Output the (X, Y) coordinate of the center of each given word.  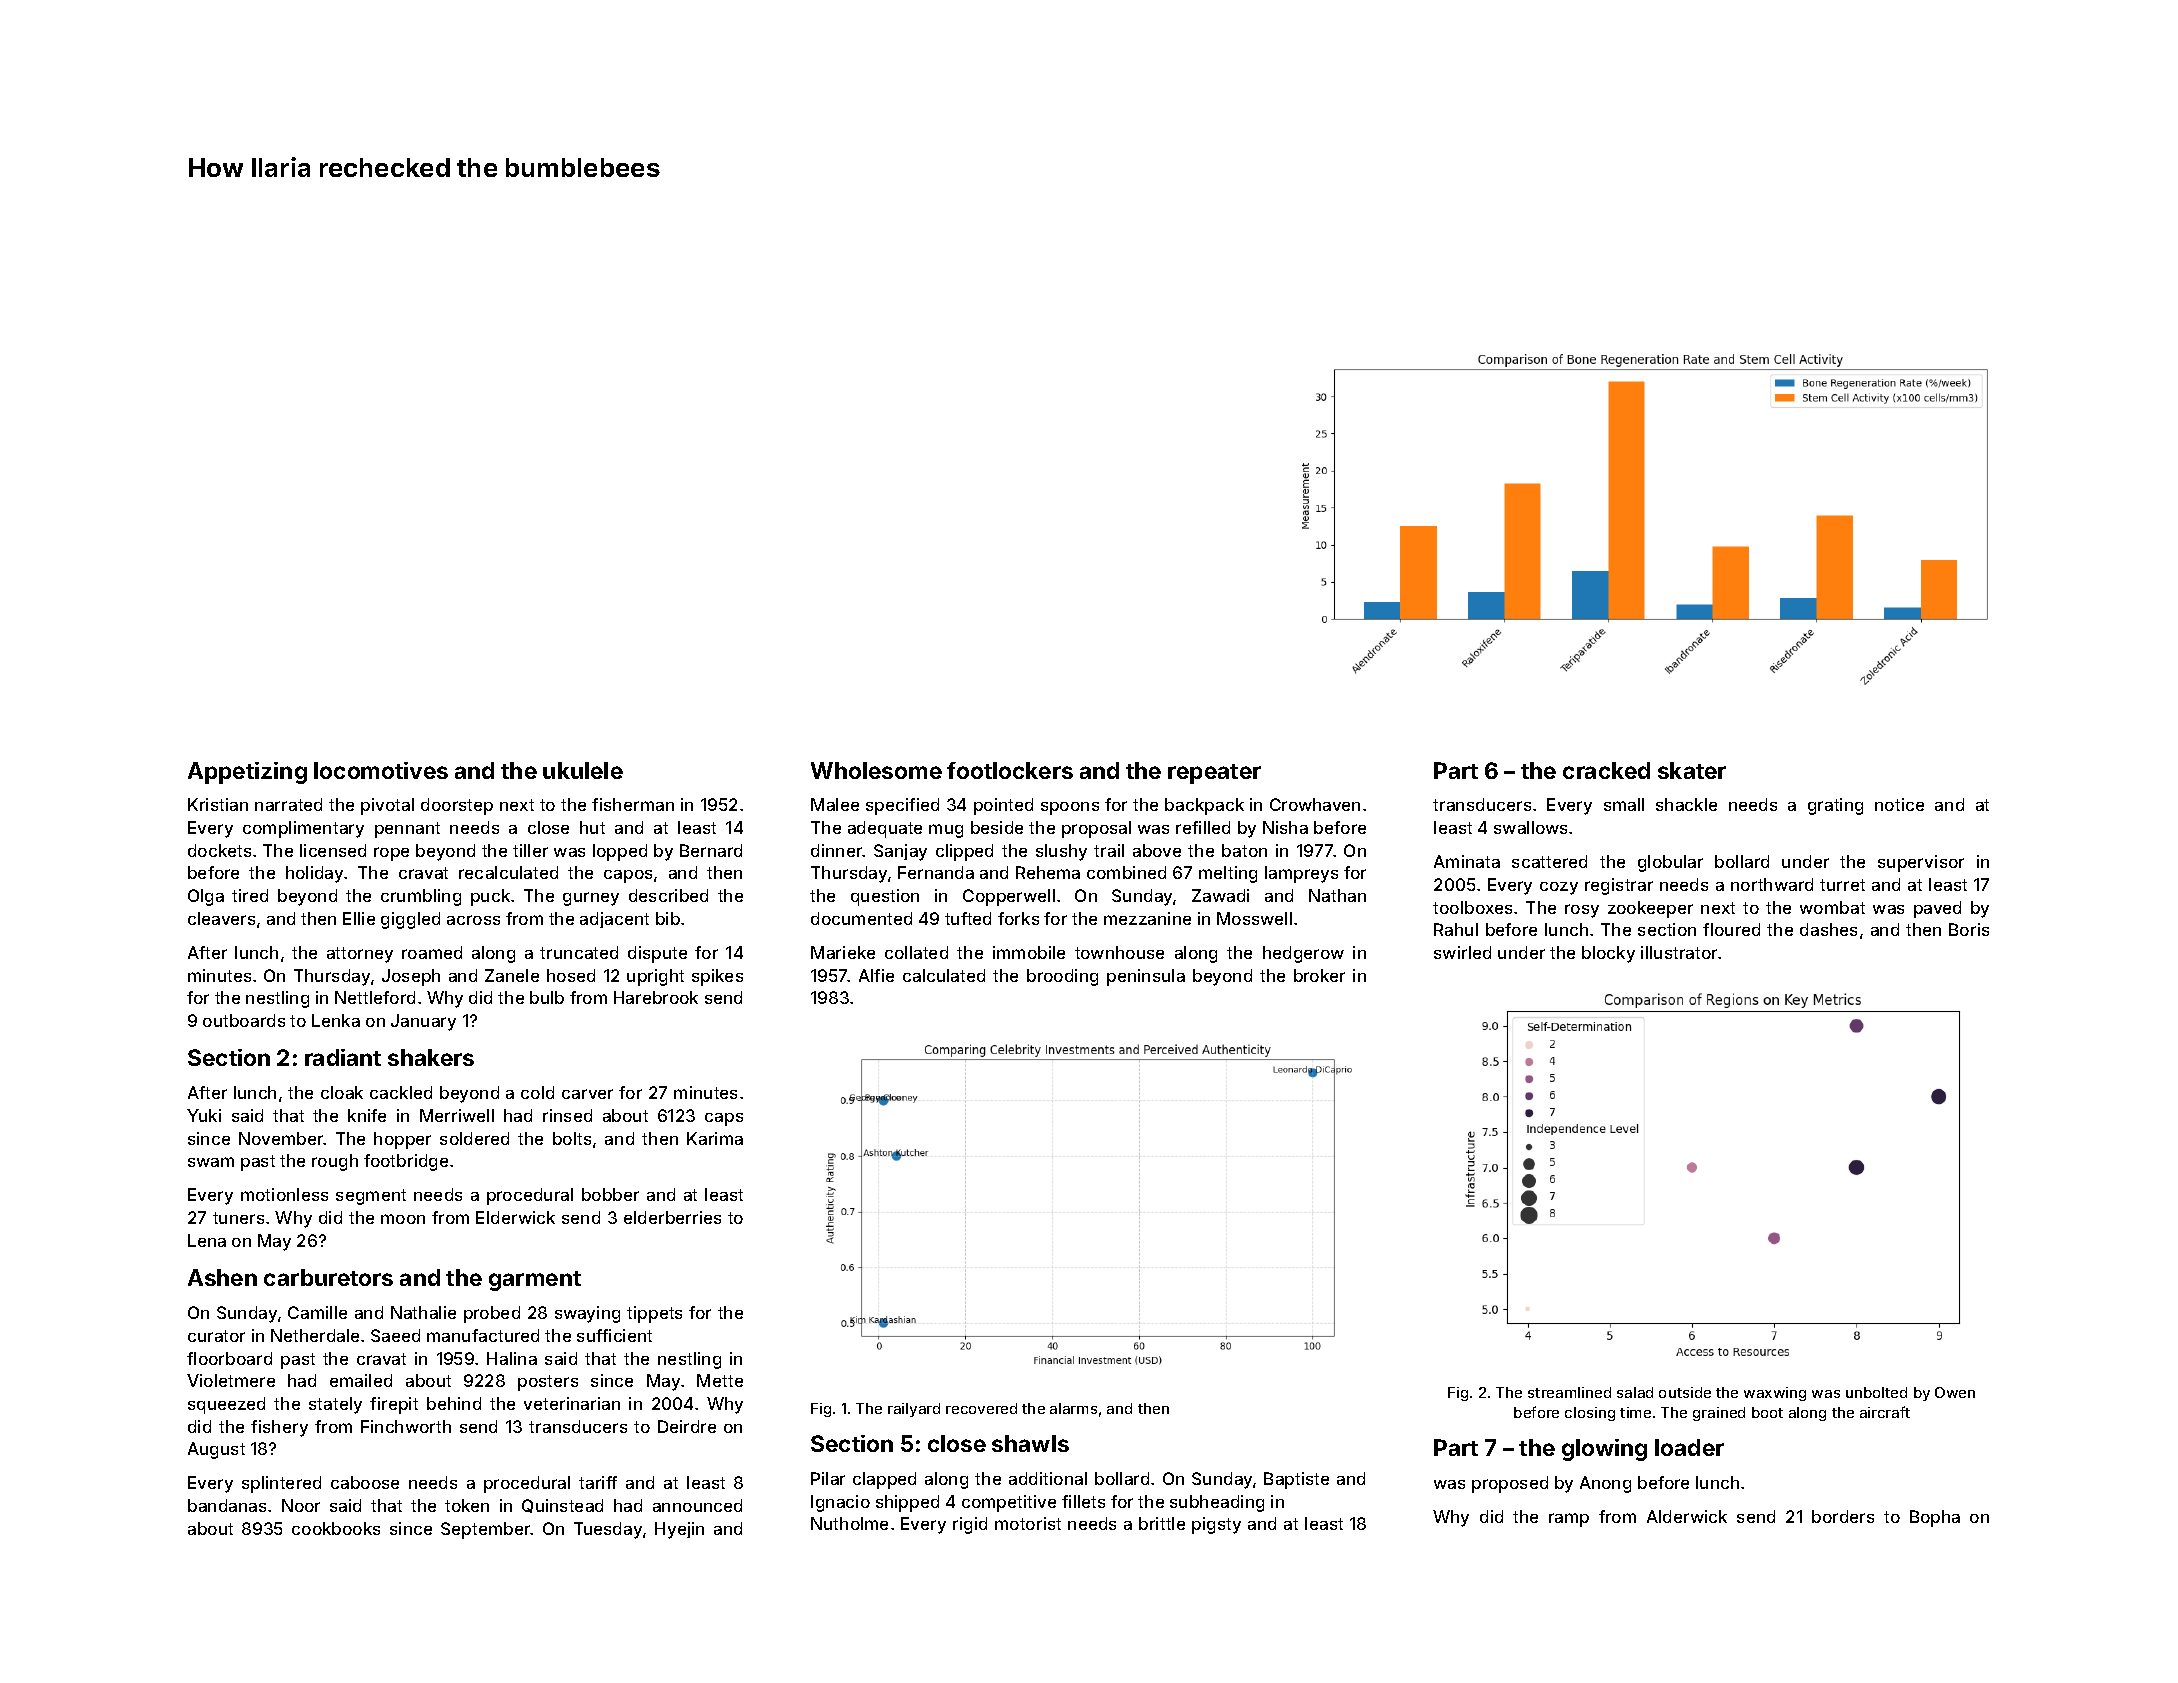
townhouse (1119, 952)
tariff (598, 1482)
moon (403, 1219)
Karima (715, 1138)
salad (1635, 1392)
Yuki (204, 1115)
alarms (1073, 1408)
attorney (360, 955)
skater (1692, 770)
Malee (835, 804)
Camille (317, 1312)
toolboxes (1472, 907)
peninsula (1146, 977)
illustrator (1679, 952)
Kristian (218, 804)
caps (724, 1119)
